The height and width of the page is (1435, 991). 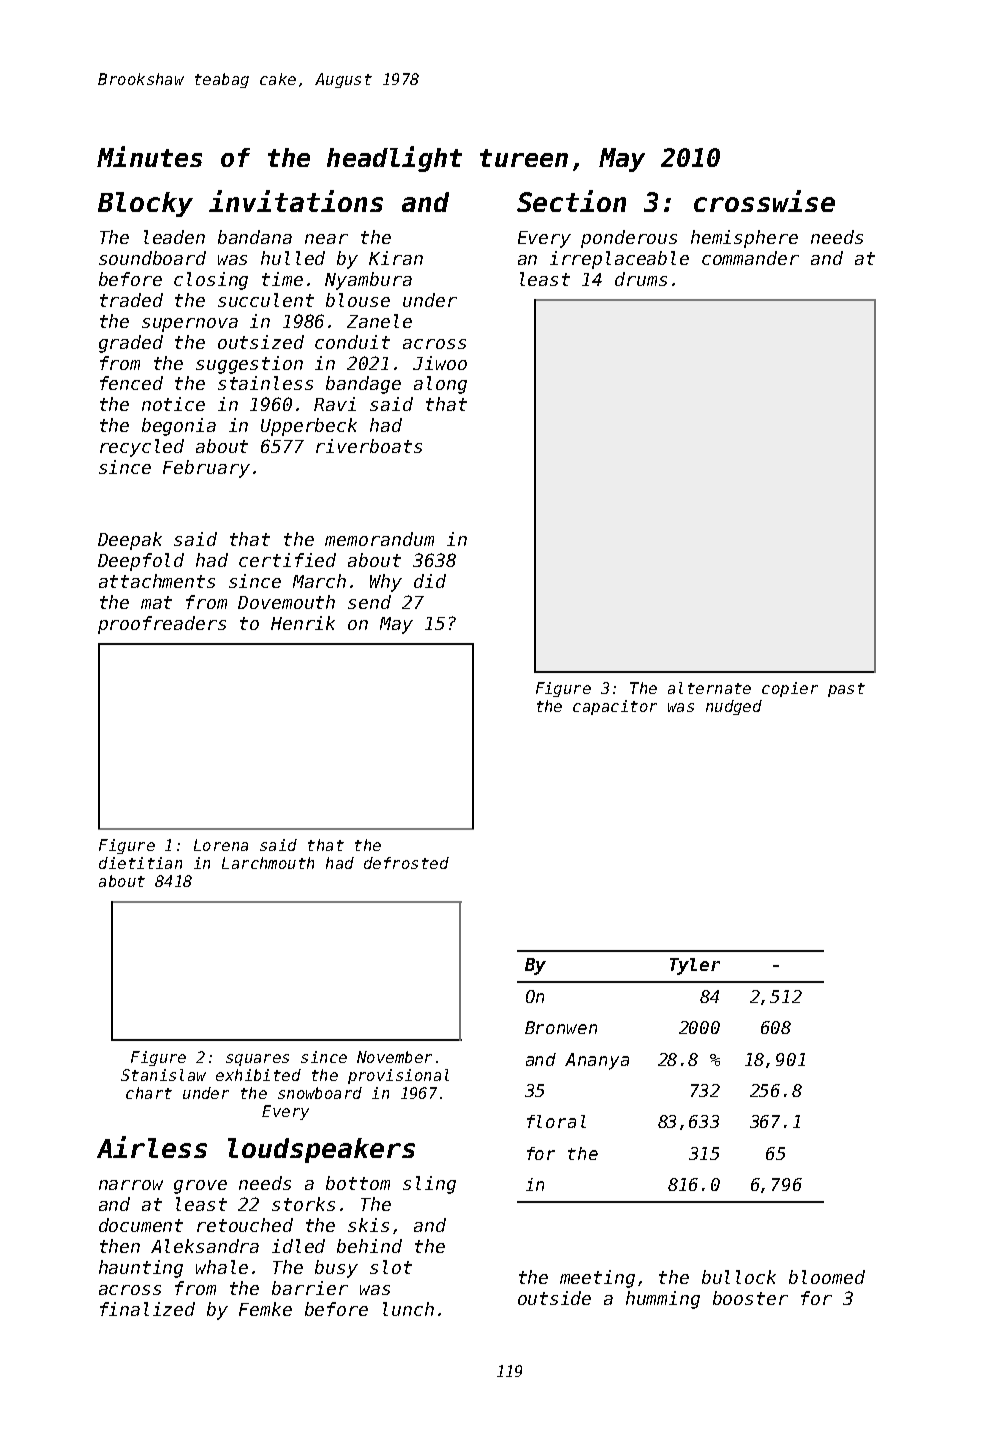 What do you see at coordinates (162, 625) in the page?
I see `proofreaders` at bounding box center [162, 625].
